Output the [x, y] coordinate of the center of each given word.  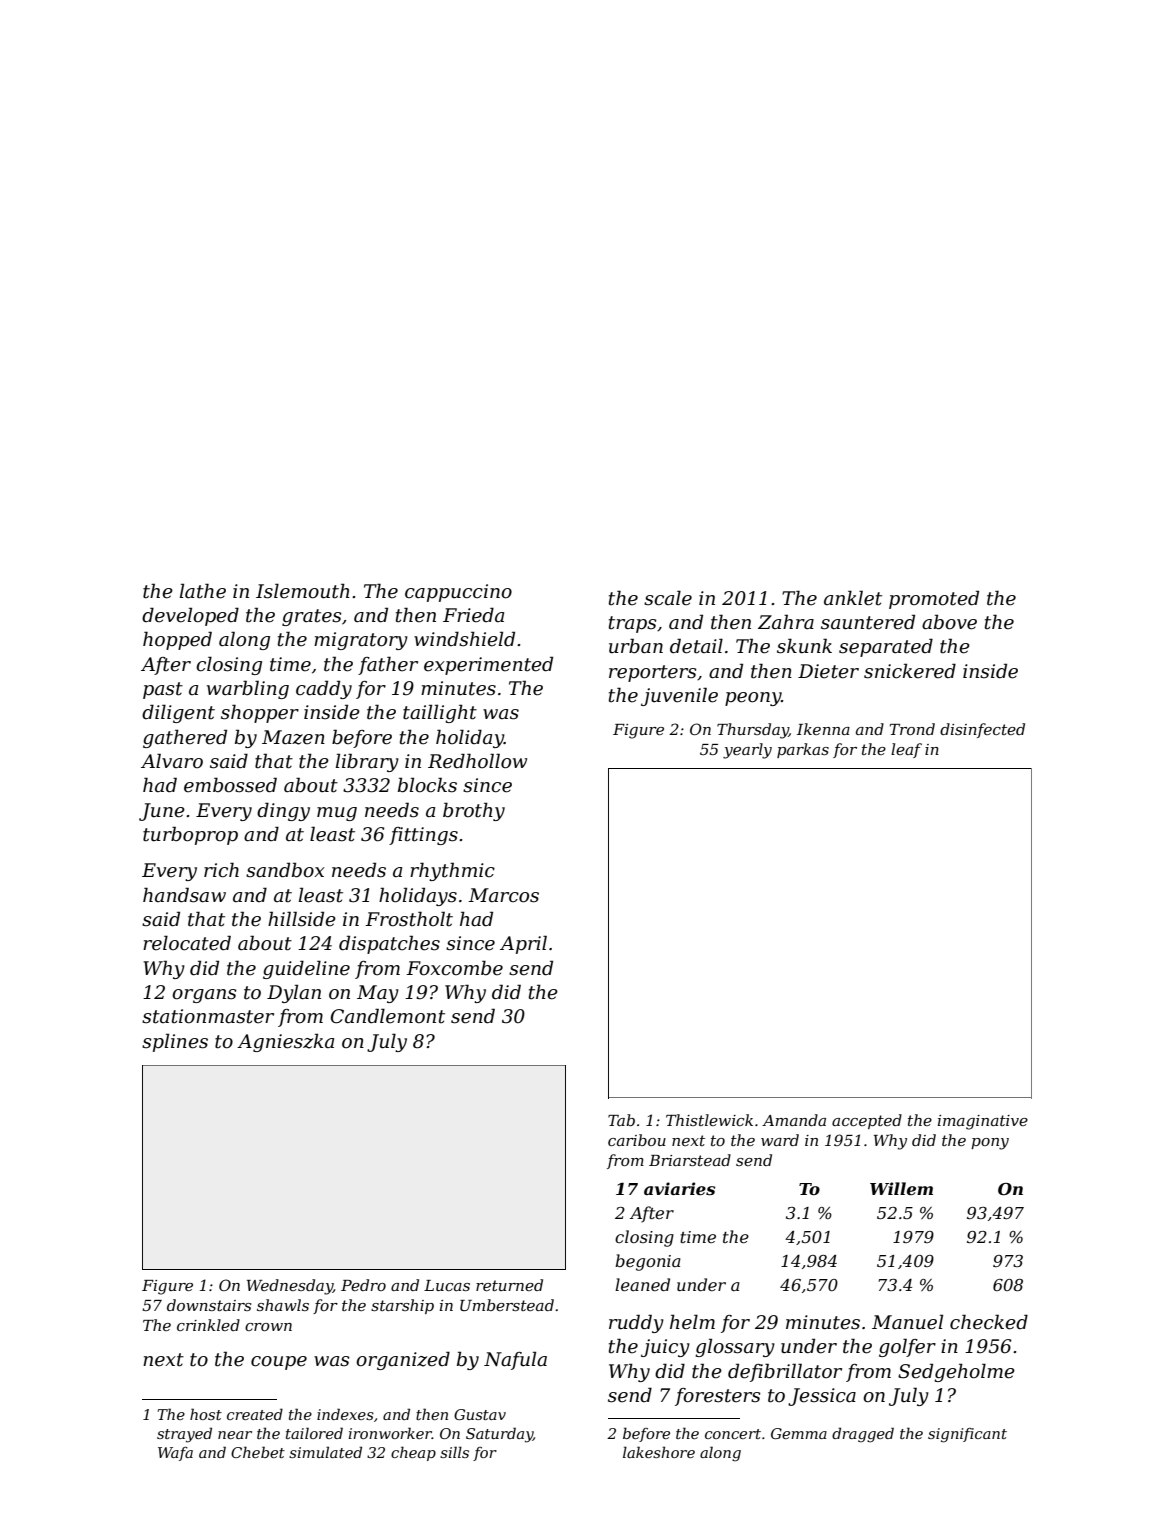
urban [636, 646]
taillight [440, 713]
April [523, 944]
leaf [906, 750]
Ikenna [823, 729]
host [206, 1414]
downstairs [209, 1305]
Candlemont [388, 1016]
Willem [901, 1188]
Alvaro [172, 760]
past [163, 690]
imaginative [983, 1122]
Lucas [447, 1285]
